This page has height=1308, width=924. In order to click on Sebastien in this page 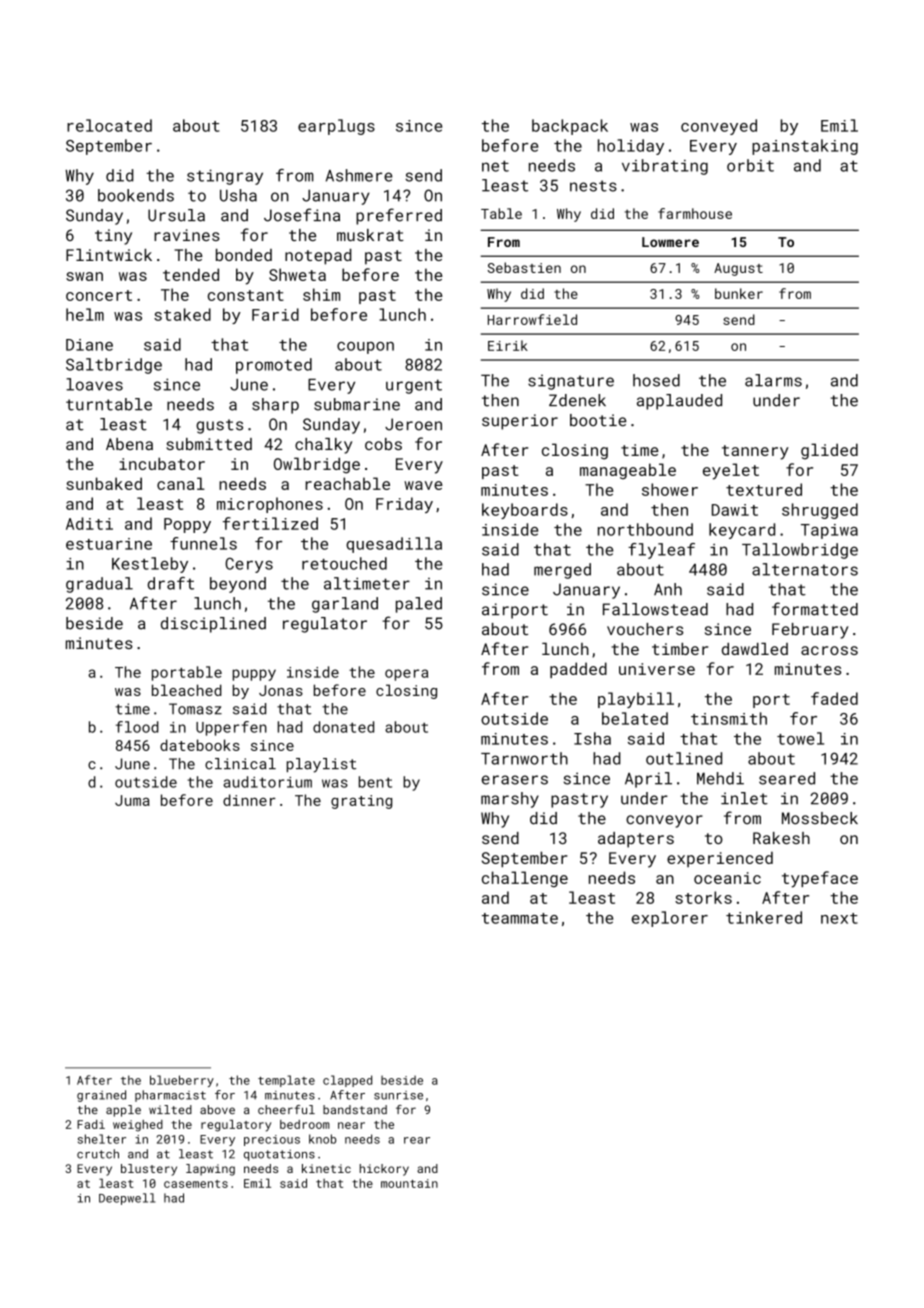, I will do `click(524, 267)`.
